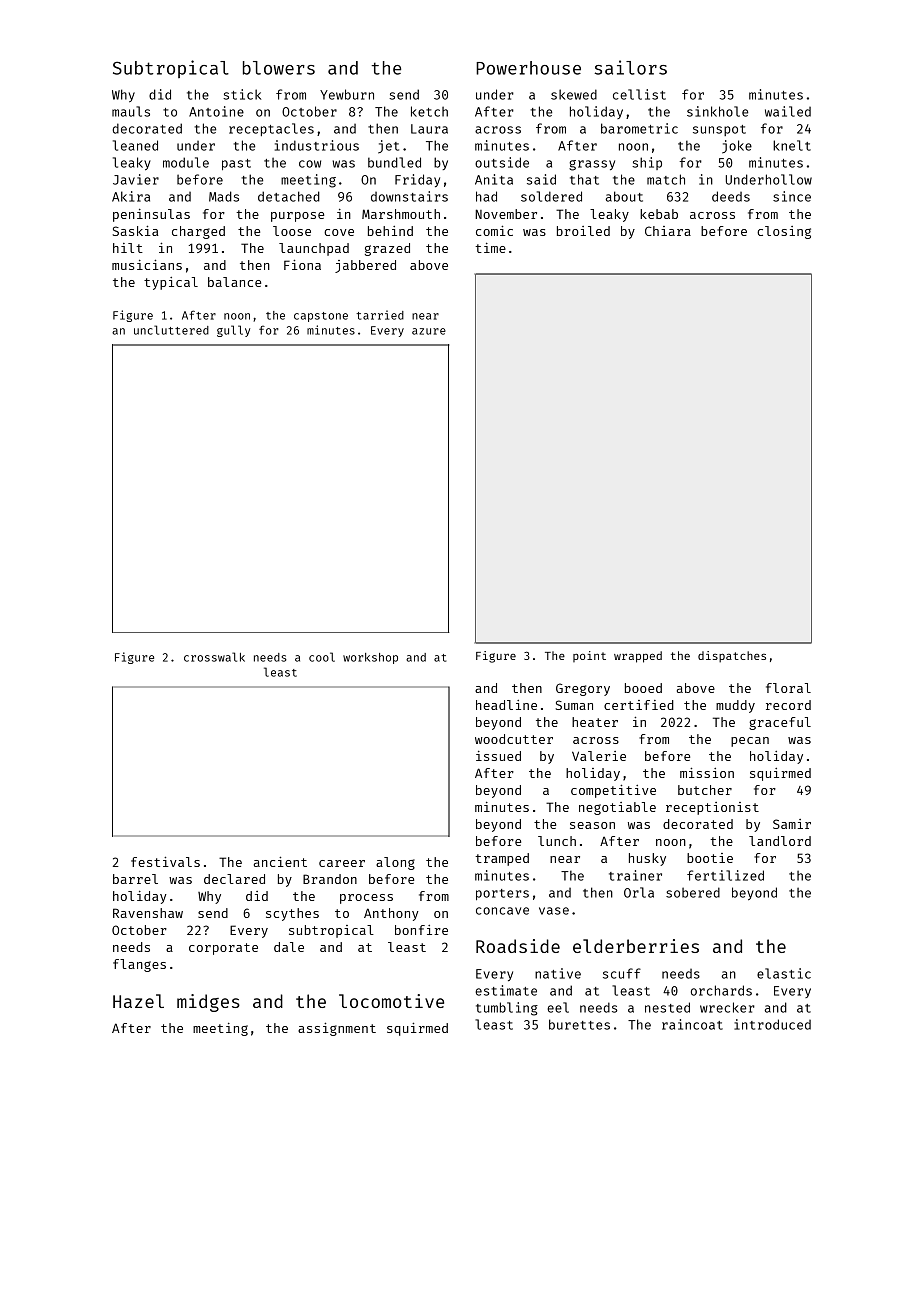 This screenshot has height=1308, width=924. I want to click on wailed, so click(788, 111).
